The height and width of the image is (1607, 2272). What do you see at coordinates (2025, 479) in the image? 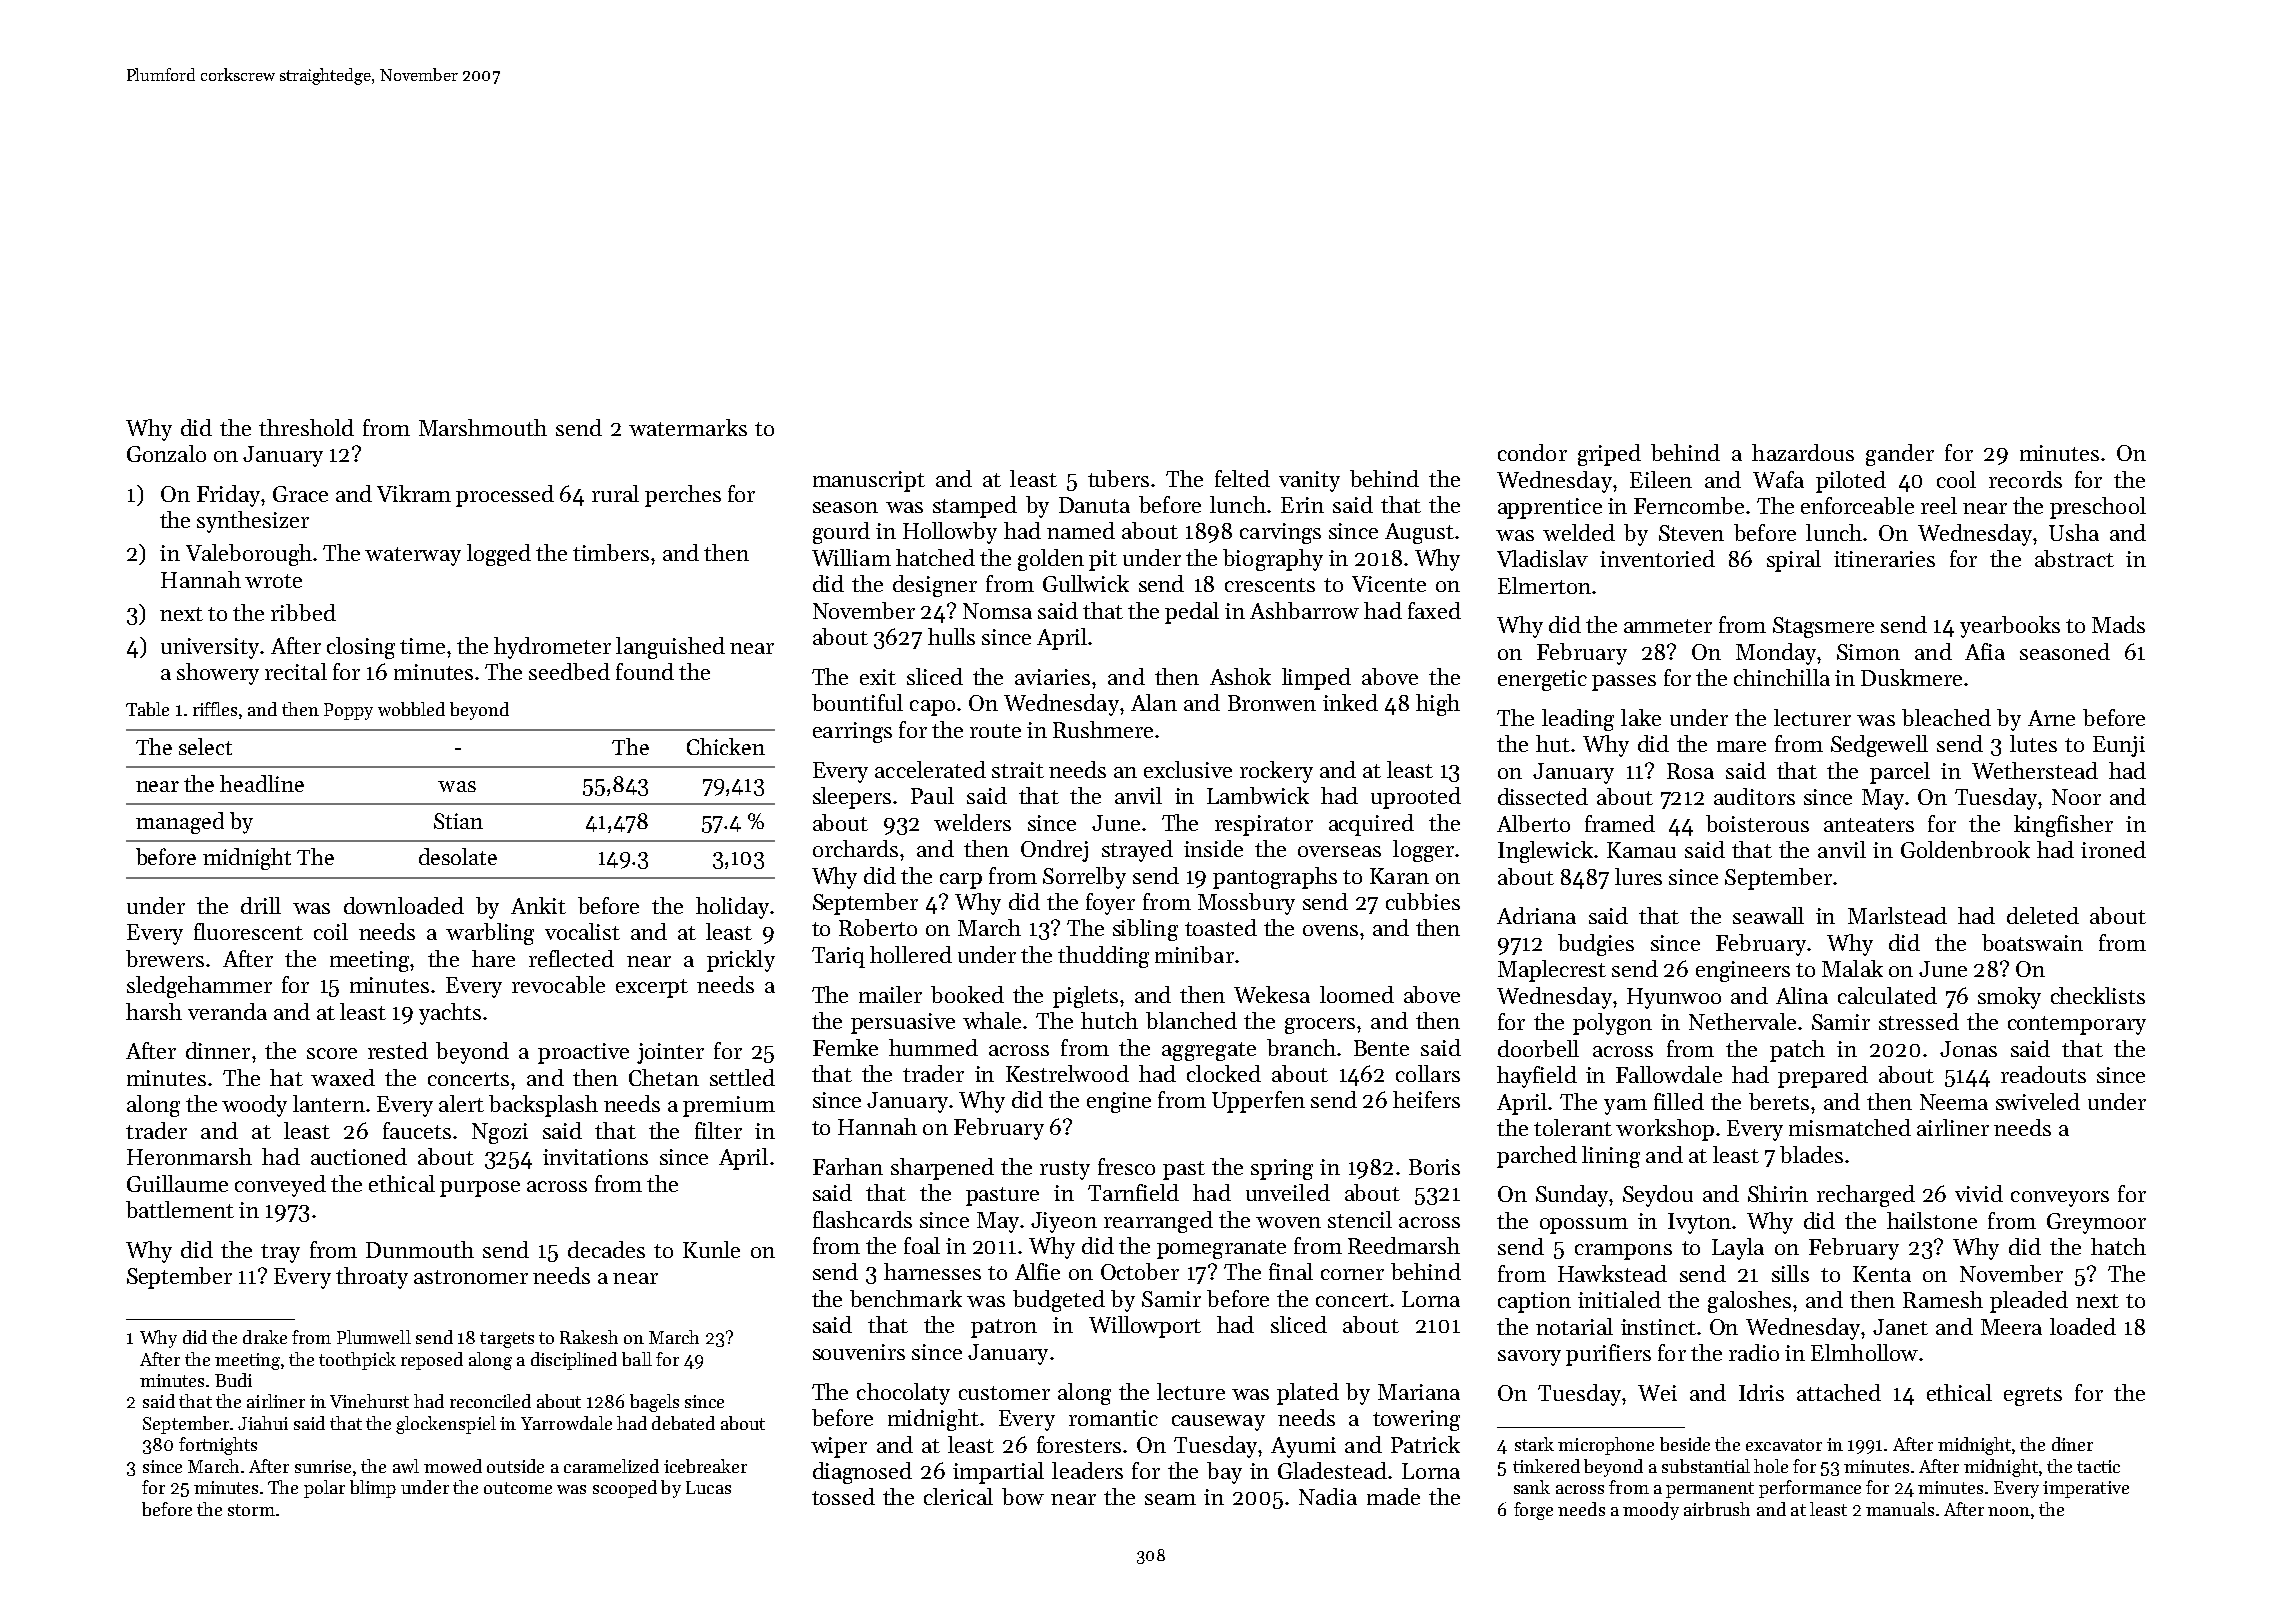
I see `records` at bounding box center [2025, 479].
